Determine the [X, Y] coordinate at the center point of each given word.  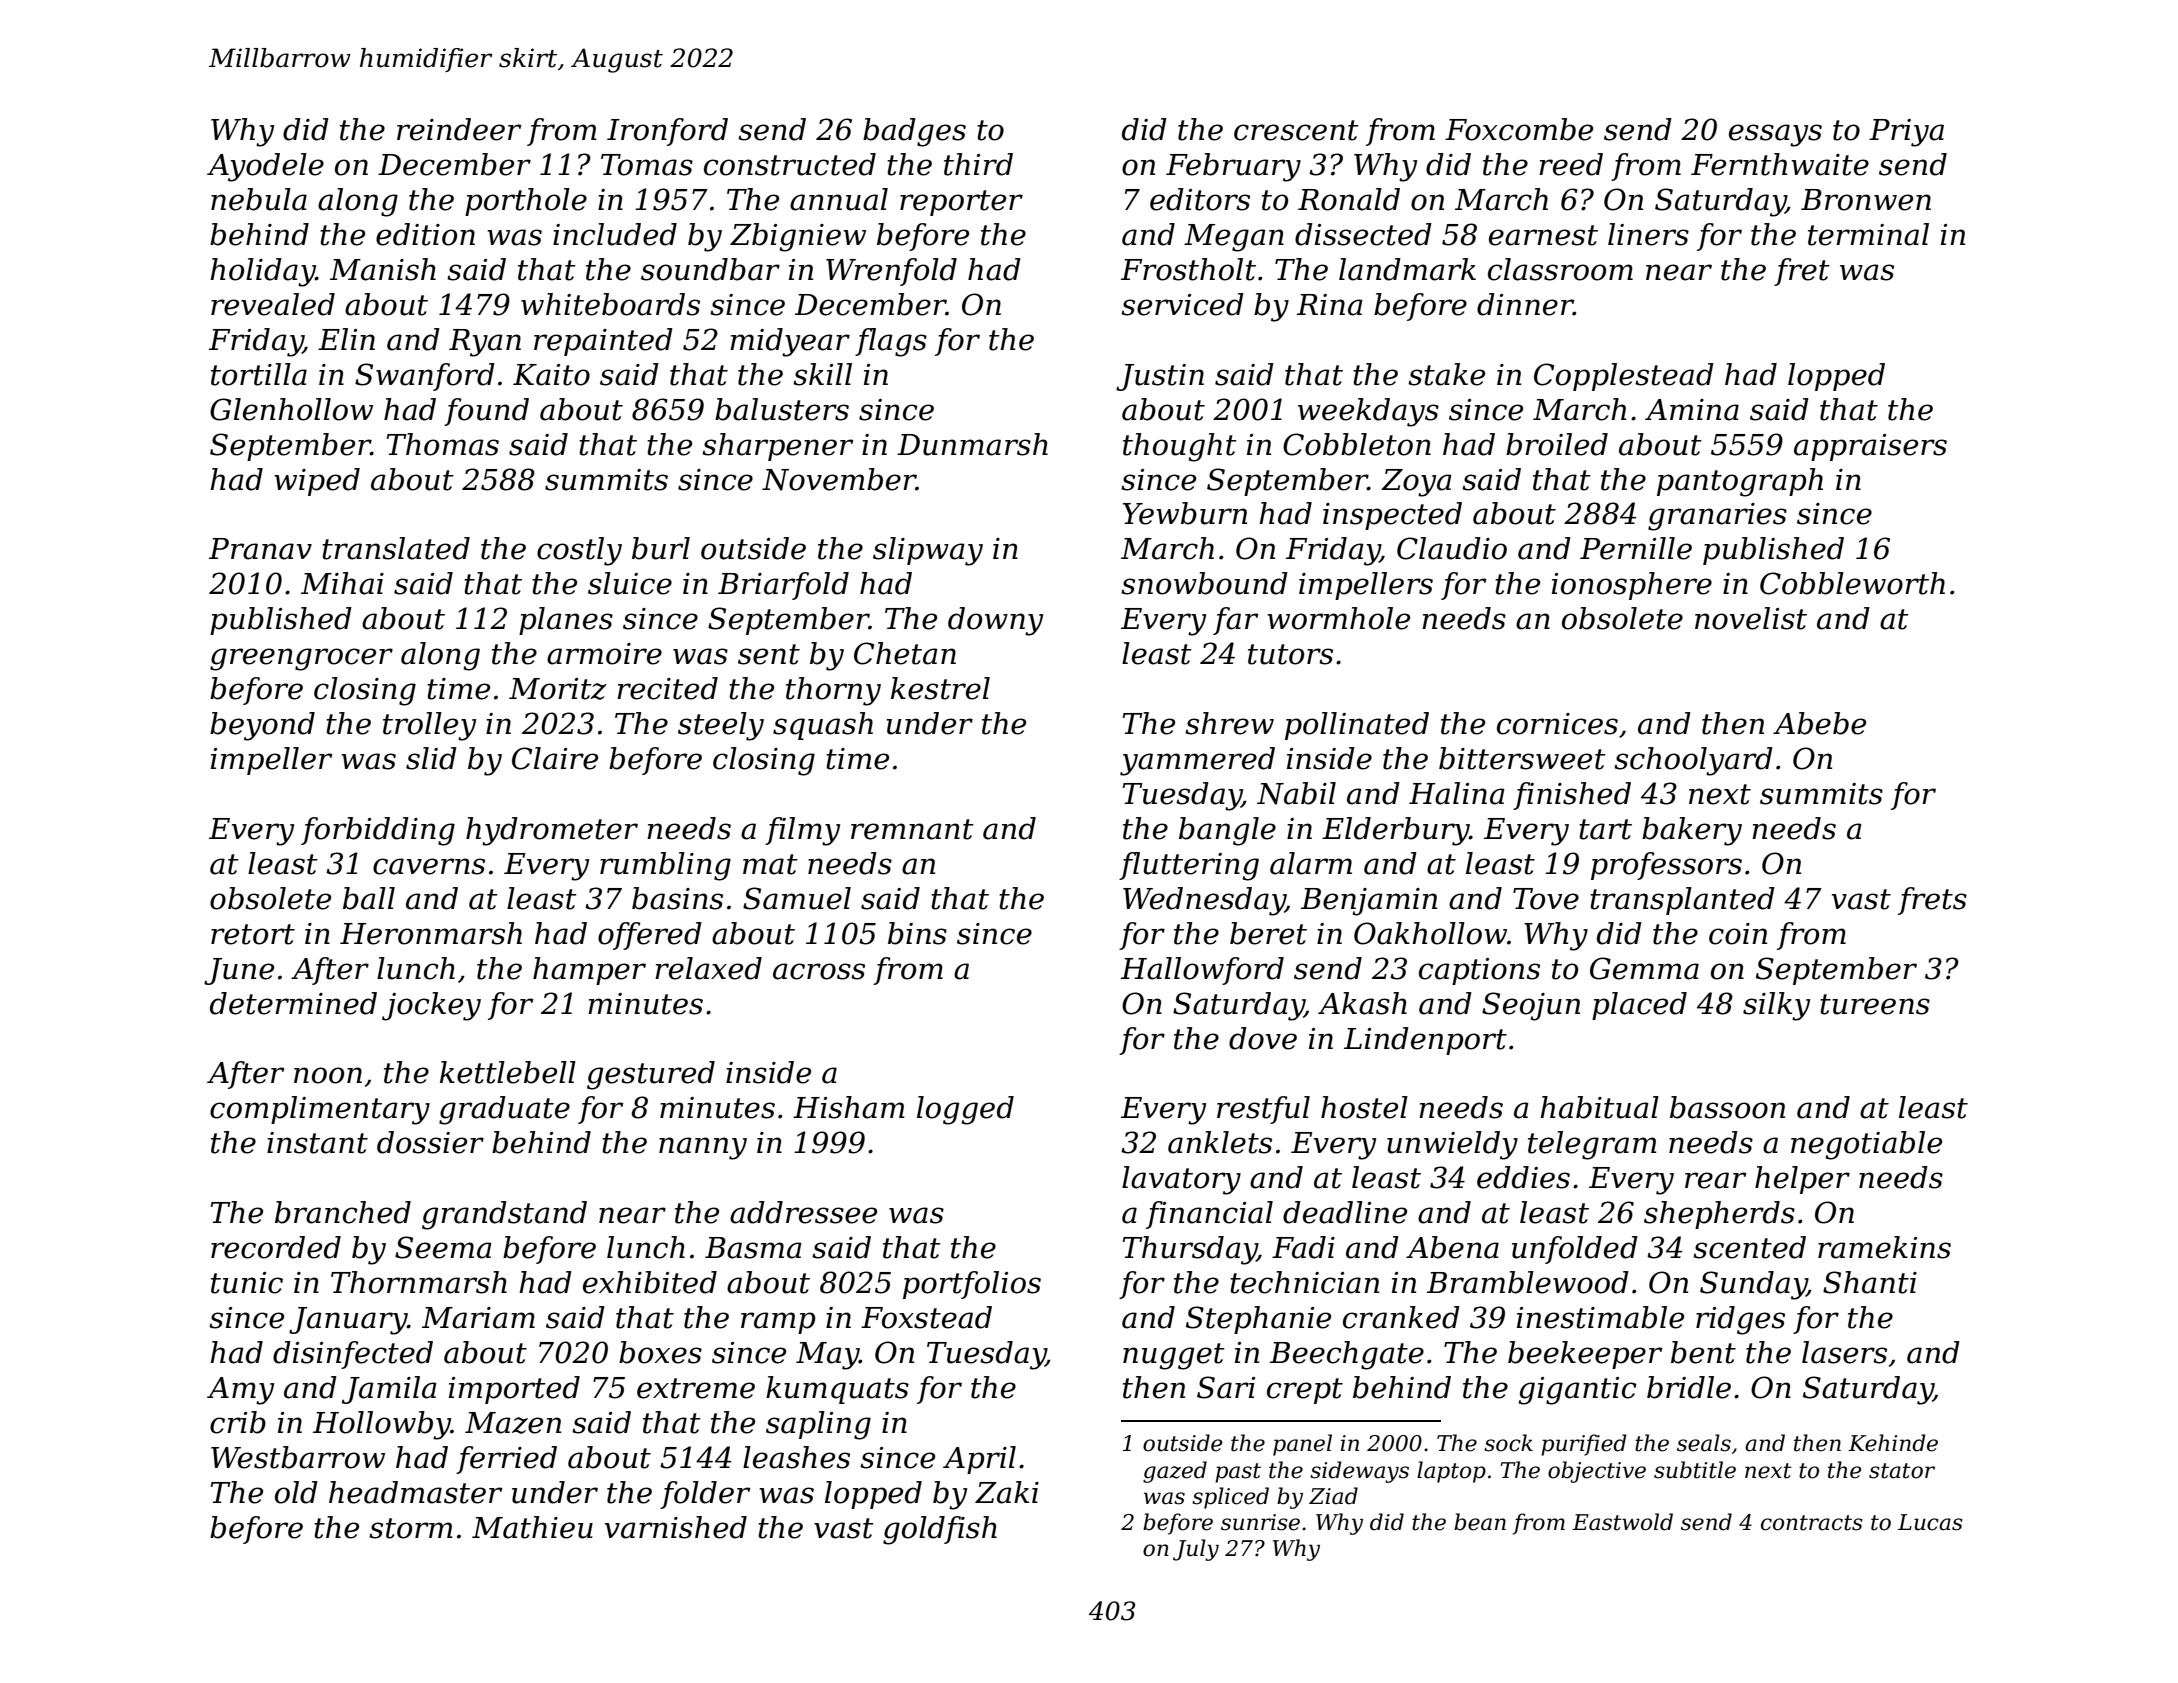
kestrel [940, 688]
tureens [1875, 1004]
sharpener [777, 447]
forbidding [378, 831]
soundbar [710, 269]
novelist [1751, 618]
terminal [1868, 234]
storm [411, 1528]
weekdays [1368, 412]
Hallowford [1202, 971]
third [978, 164]
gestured [651, 1075]
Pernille [1636, 548]
